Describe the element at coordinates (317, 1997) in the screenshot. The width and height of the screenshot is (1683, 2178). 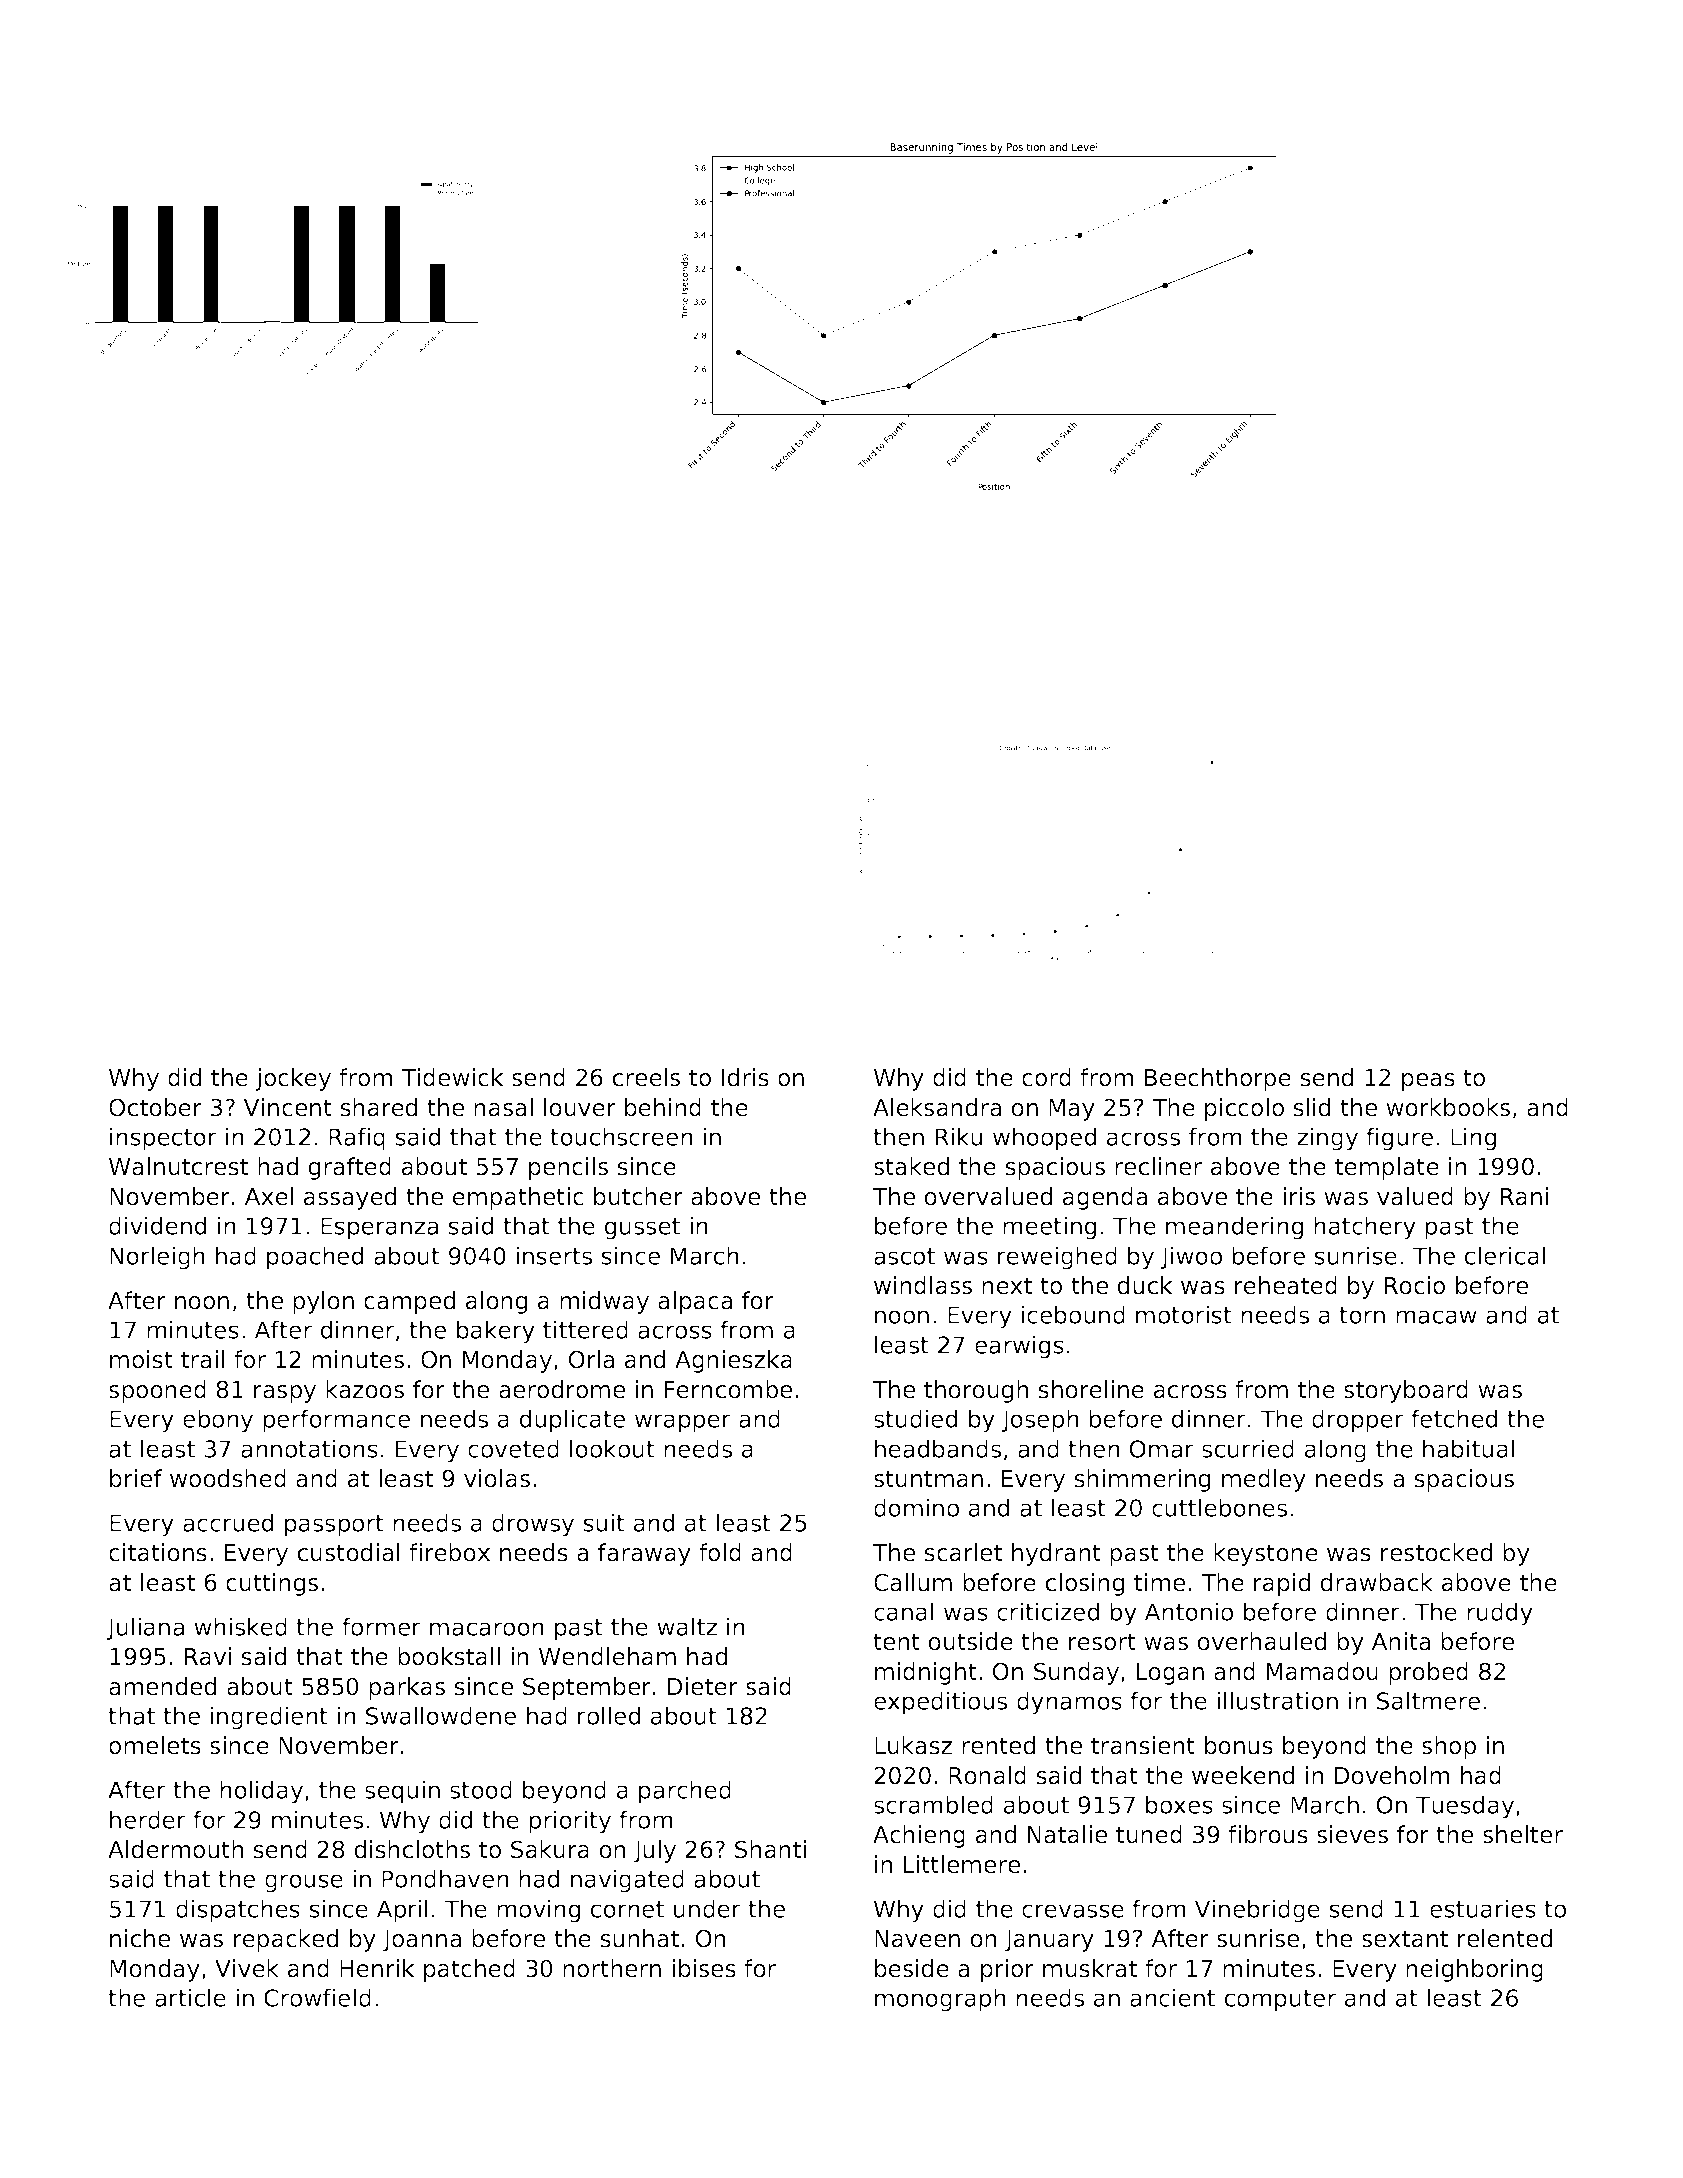
I see `Crowfield` at that location.
